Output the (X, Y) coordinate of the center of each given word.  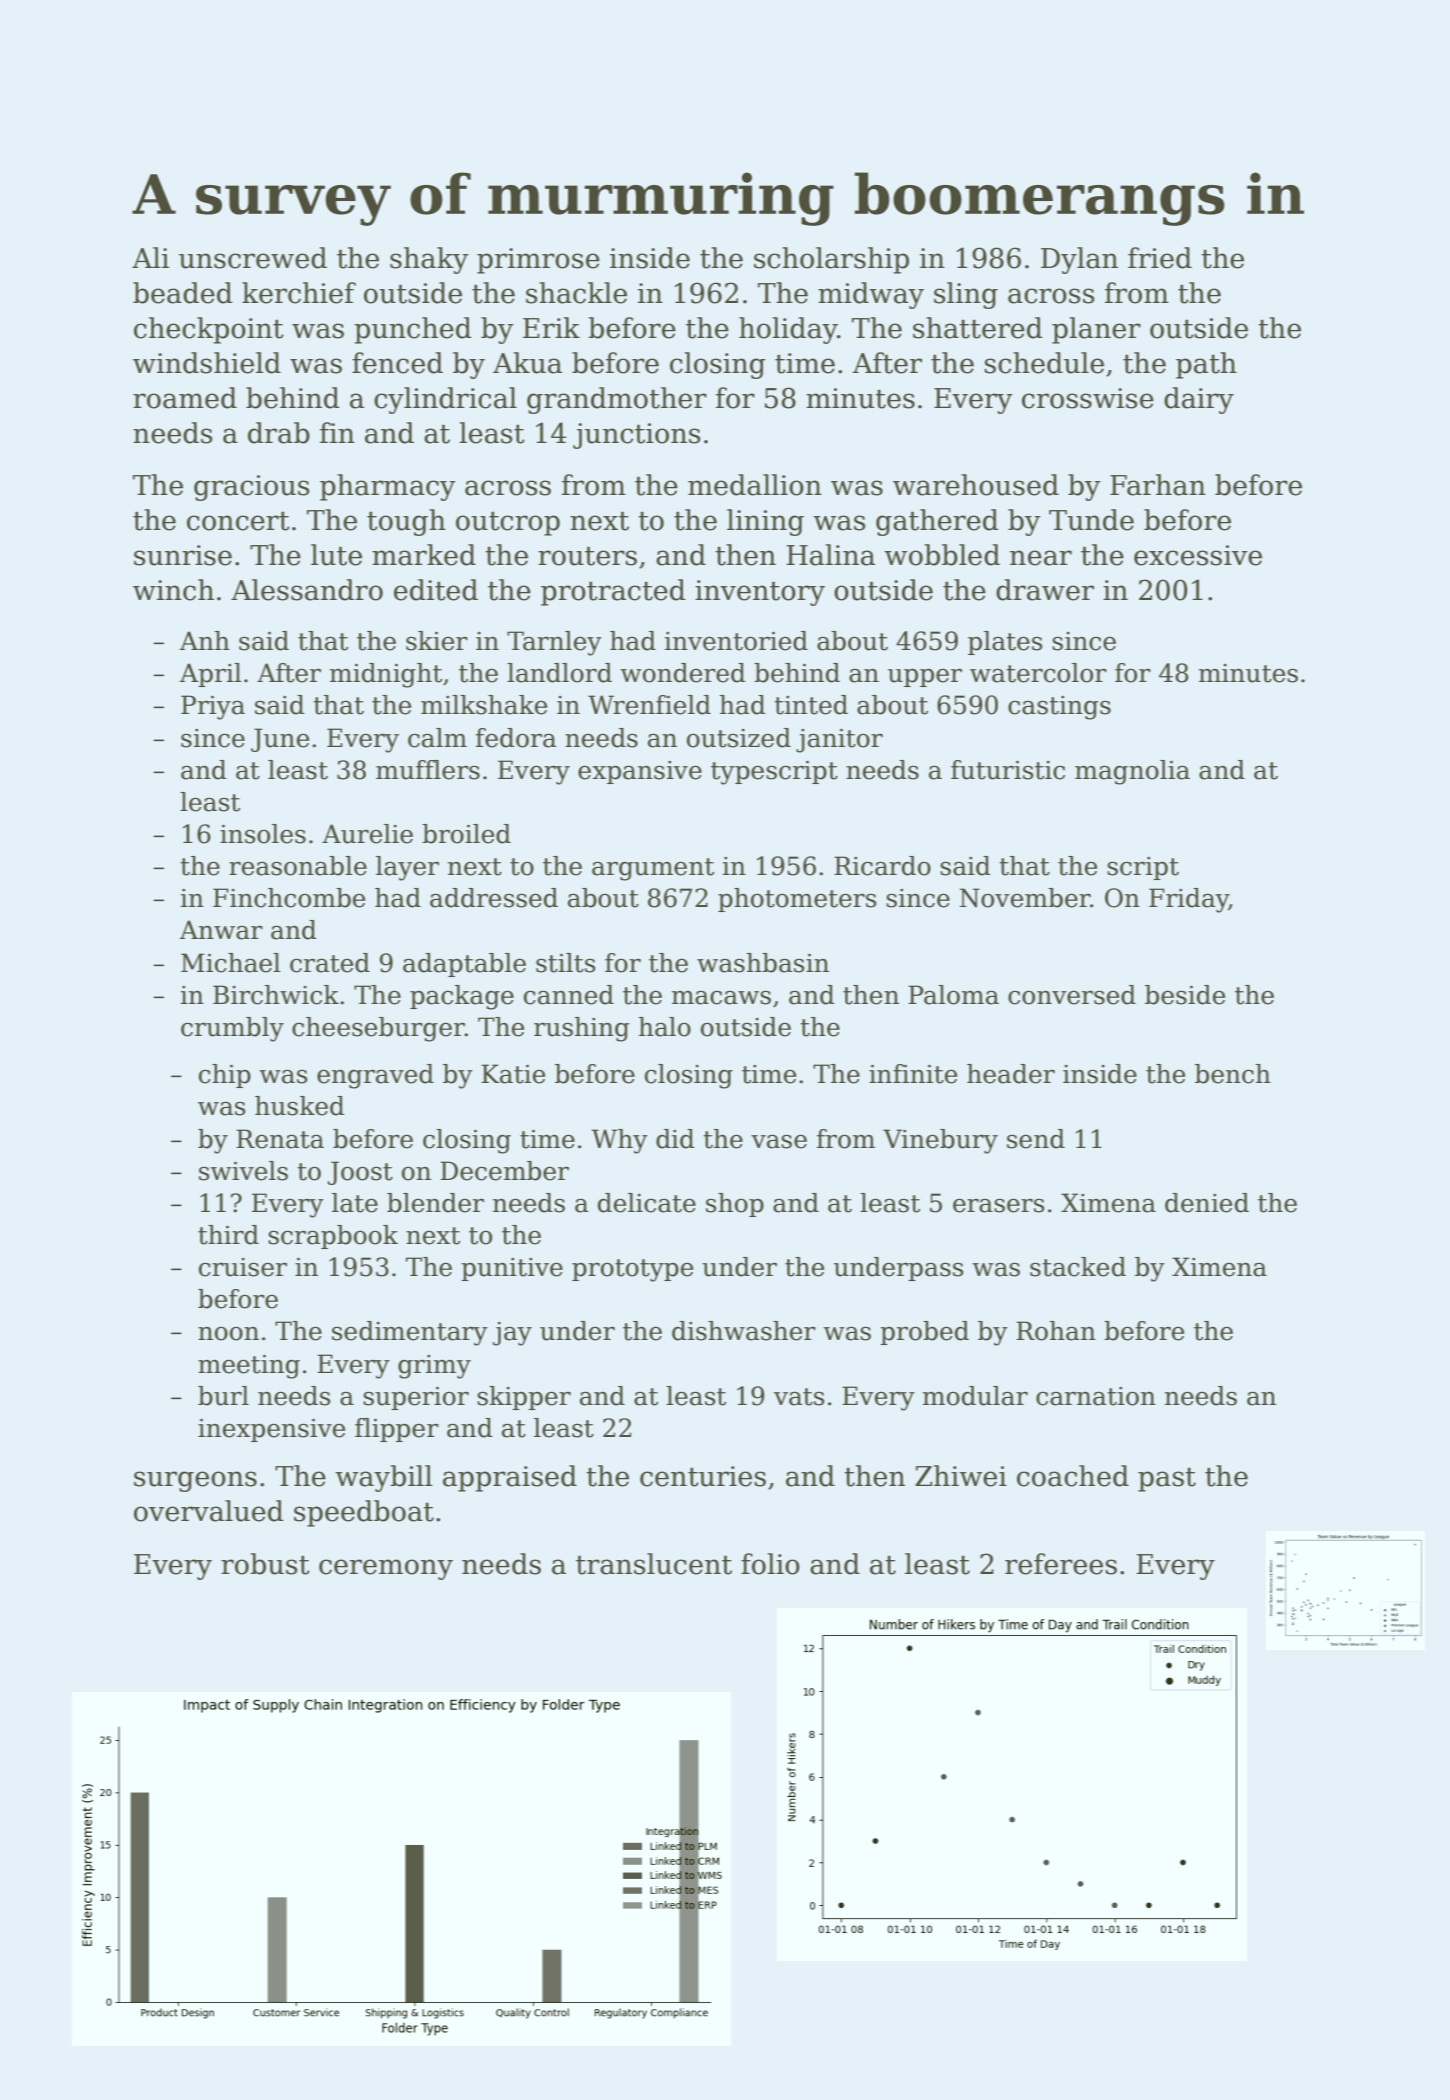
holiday (788, 330)
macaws (721, 998)
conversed (1072, 995)
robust (265, 1564)
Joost (360, 1173)
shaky (429, 260)
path (1206, 365)
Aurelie (367, 834)
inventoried (736, 641)
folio (770, 1564)
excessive (1198, 555)
